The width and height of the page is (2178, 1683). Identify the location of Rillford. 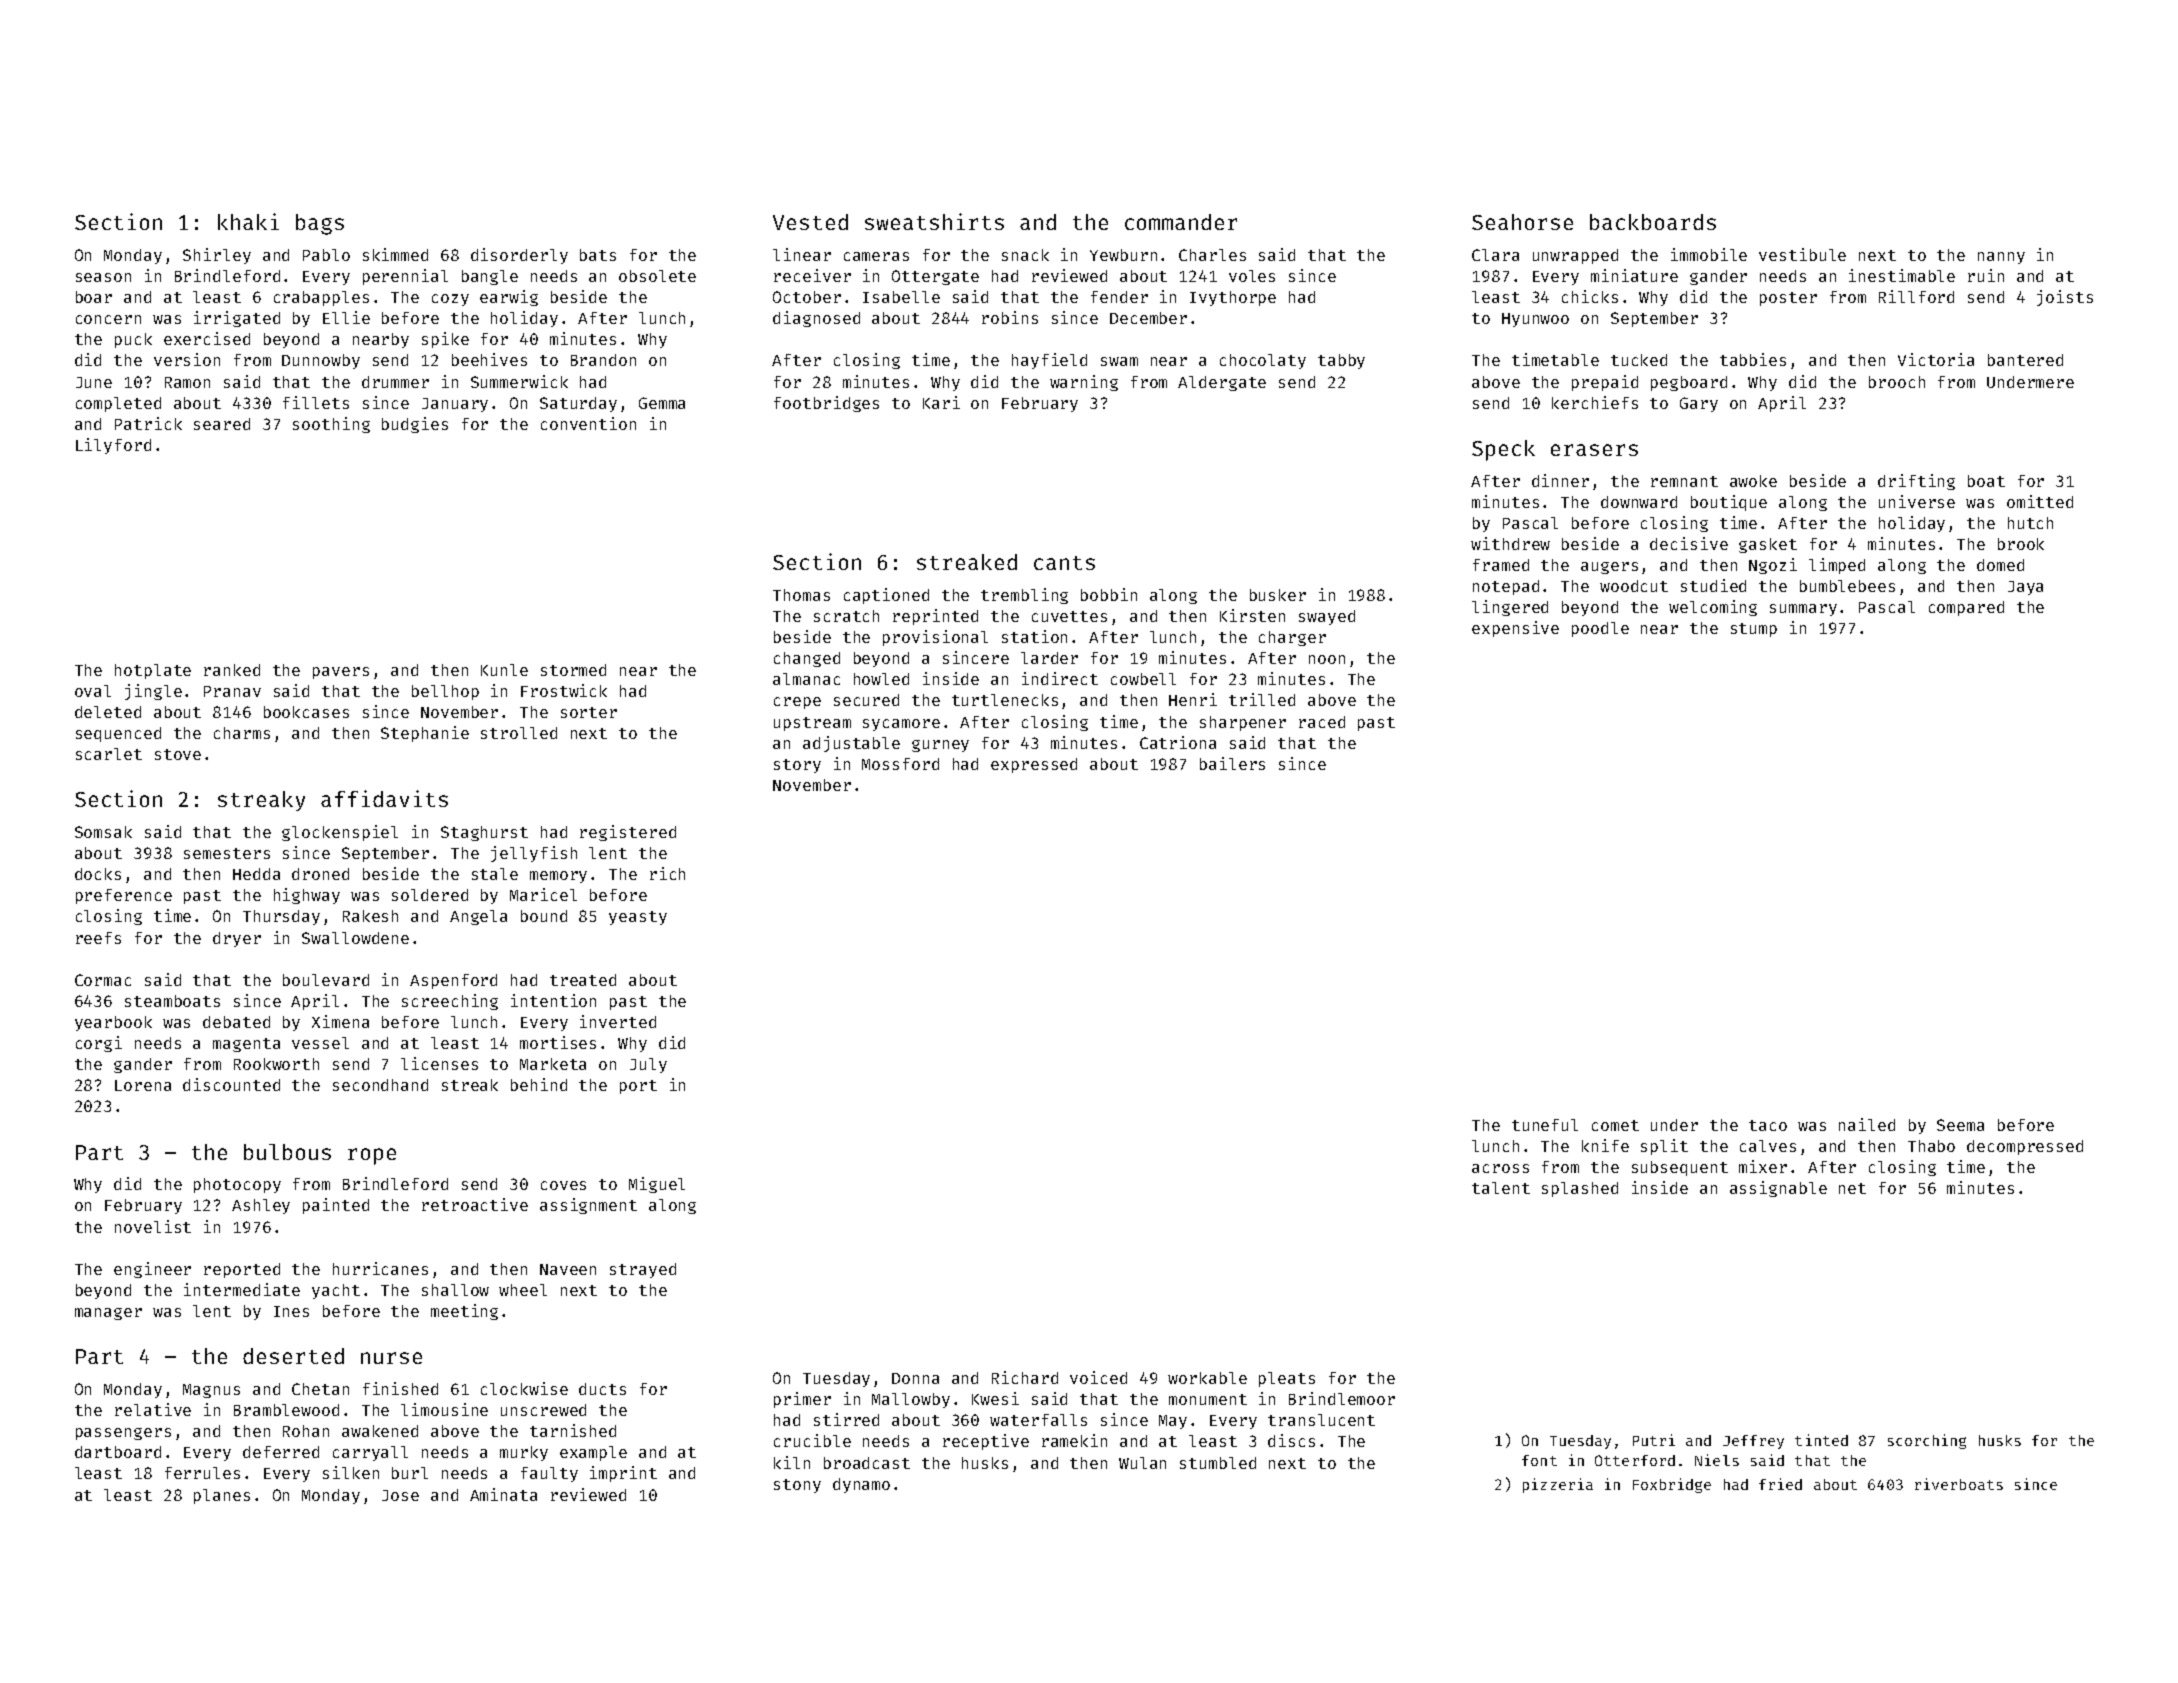
(1916, 296).
